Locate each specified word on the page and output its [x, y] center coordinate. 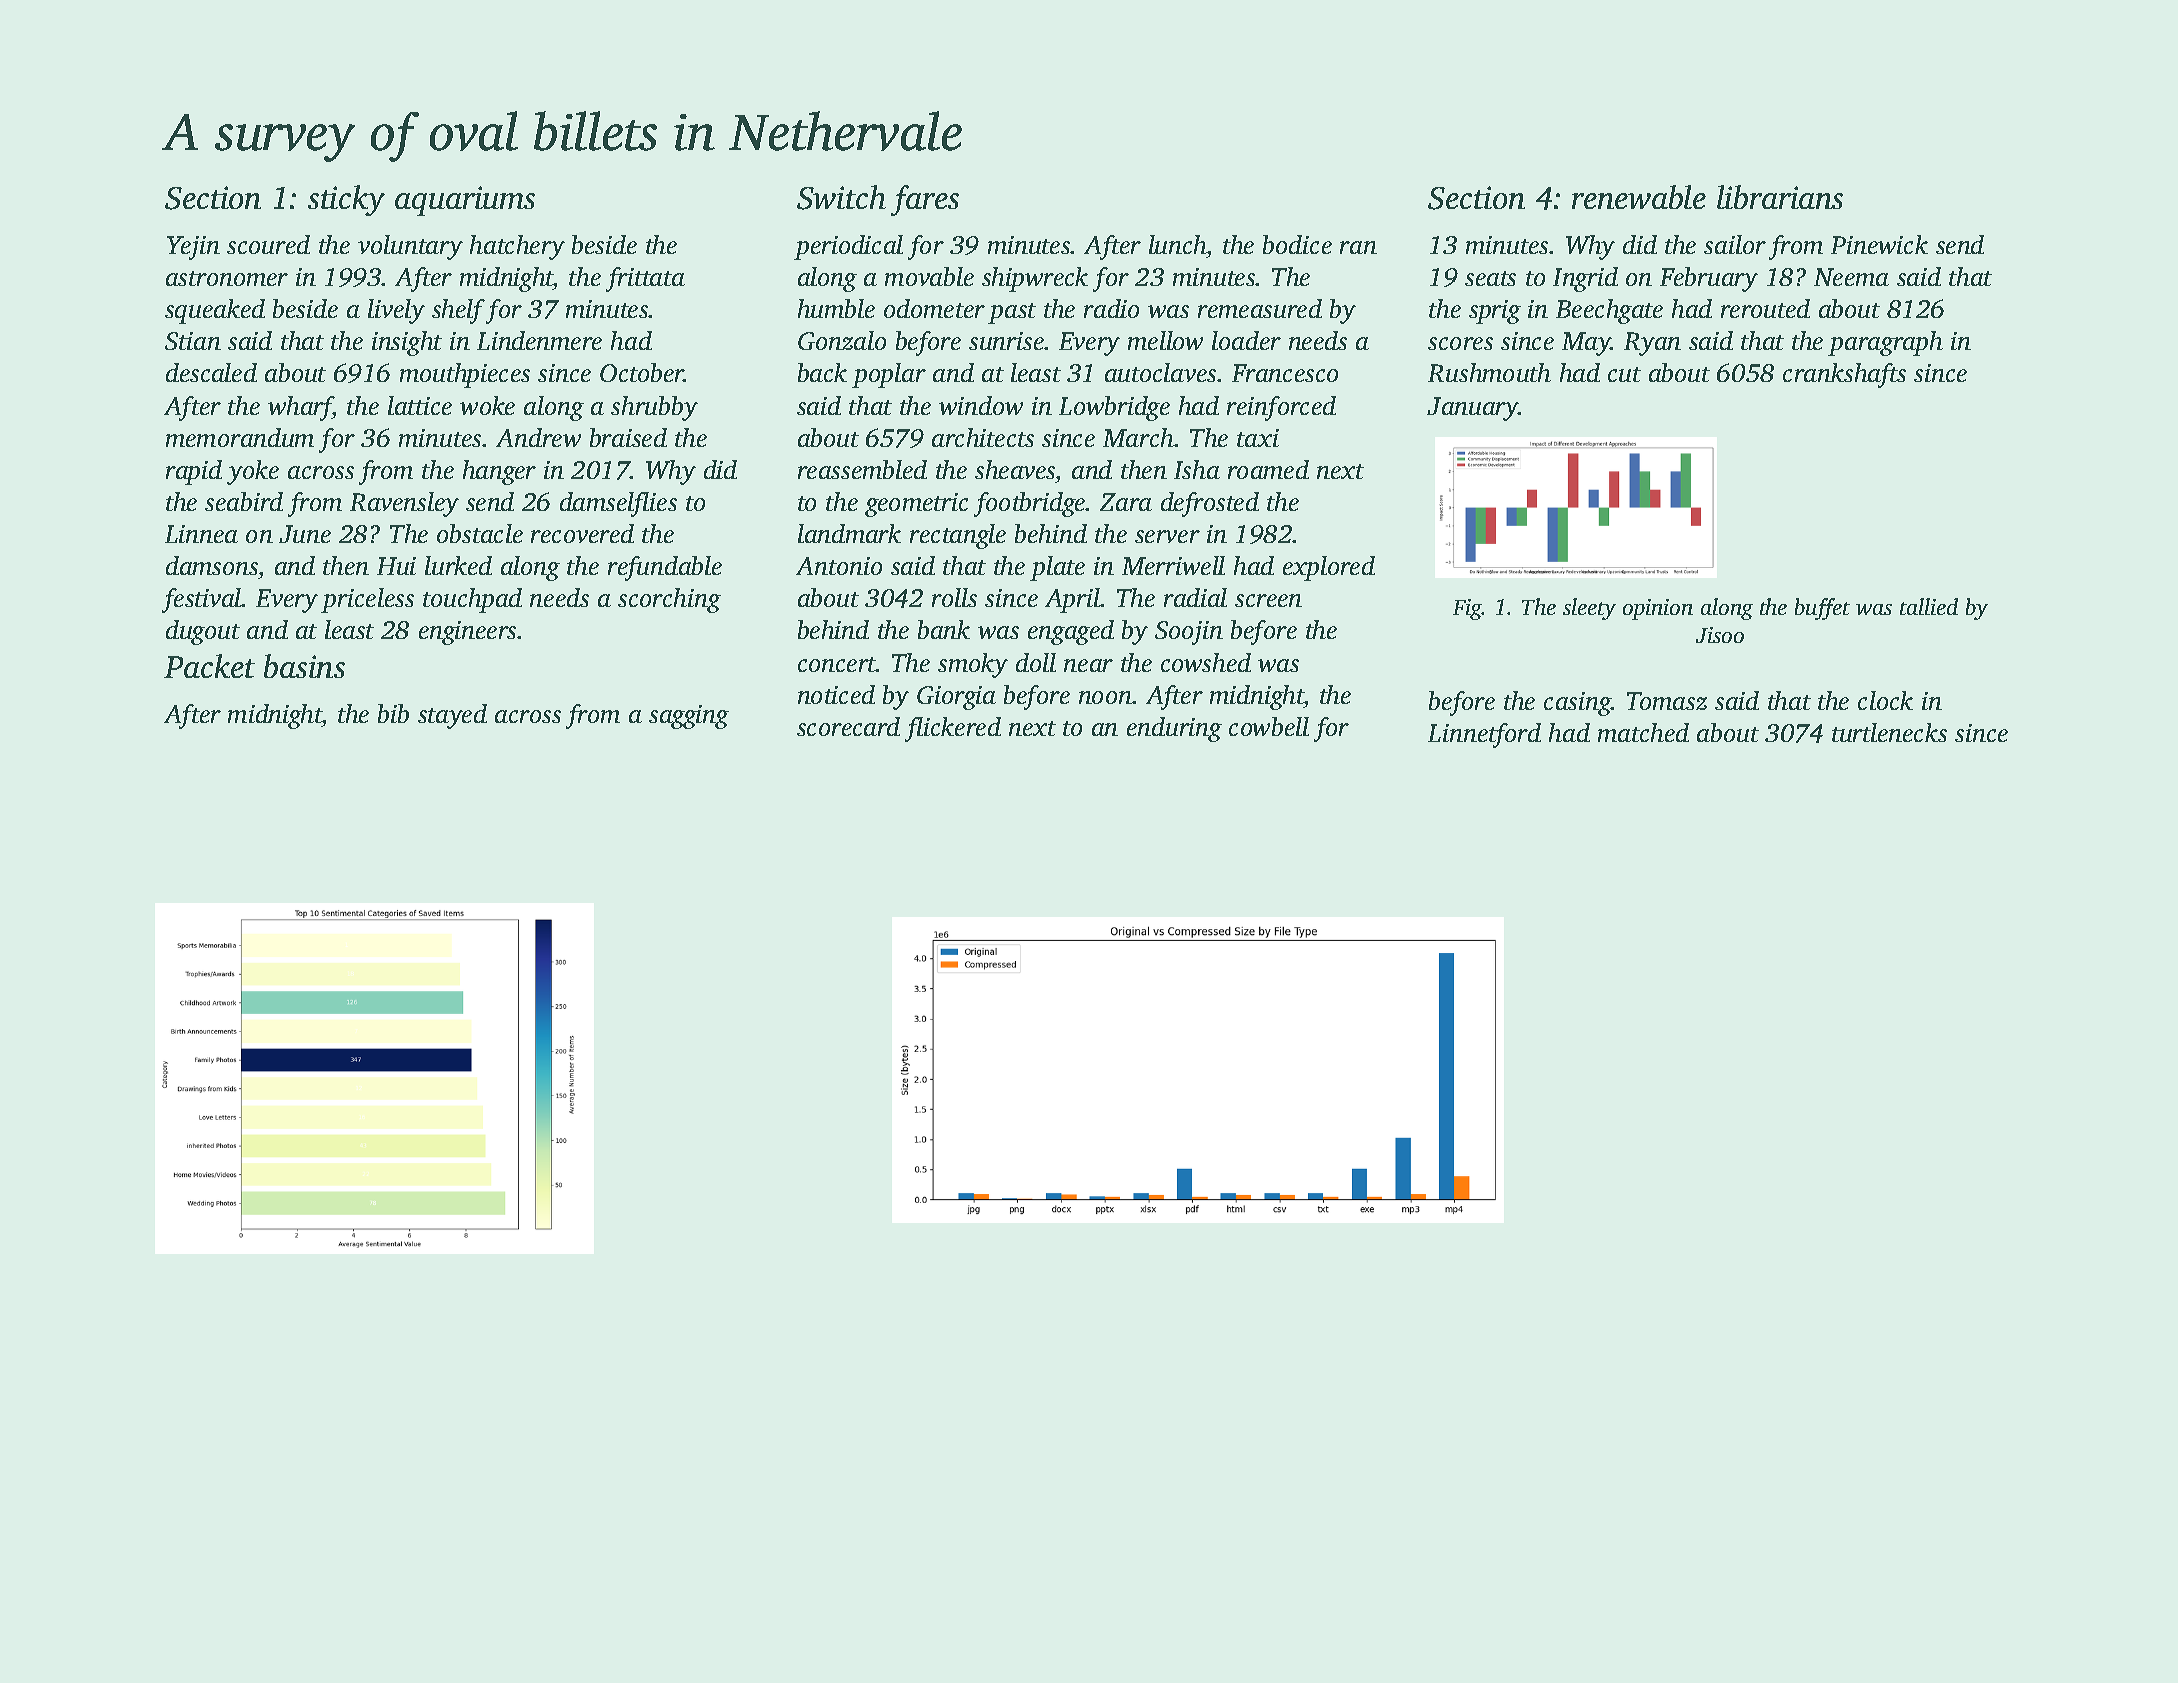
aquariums [465, 201]
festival [202, 600]
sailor [1735, 244]
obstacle [480, 533]
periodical [848, 247]
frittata [645, 279]
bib [393, 713]
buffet [1822, 609]
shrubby [654, 408]
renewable [1639, 197]
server [1167, 536]
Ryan [1652, 344]
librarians [1780, 197]
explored [1329, 568]
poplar [889, 375]
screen [1268, 600]
